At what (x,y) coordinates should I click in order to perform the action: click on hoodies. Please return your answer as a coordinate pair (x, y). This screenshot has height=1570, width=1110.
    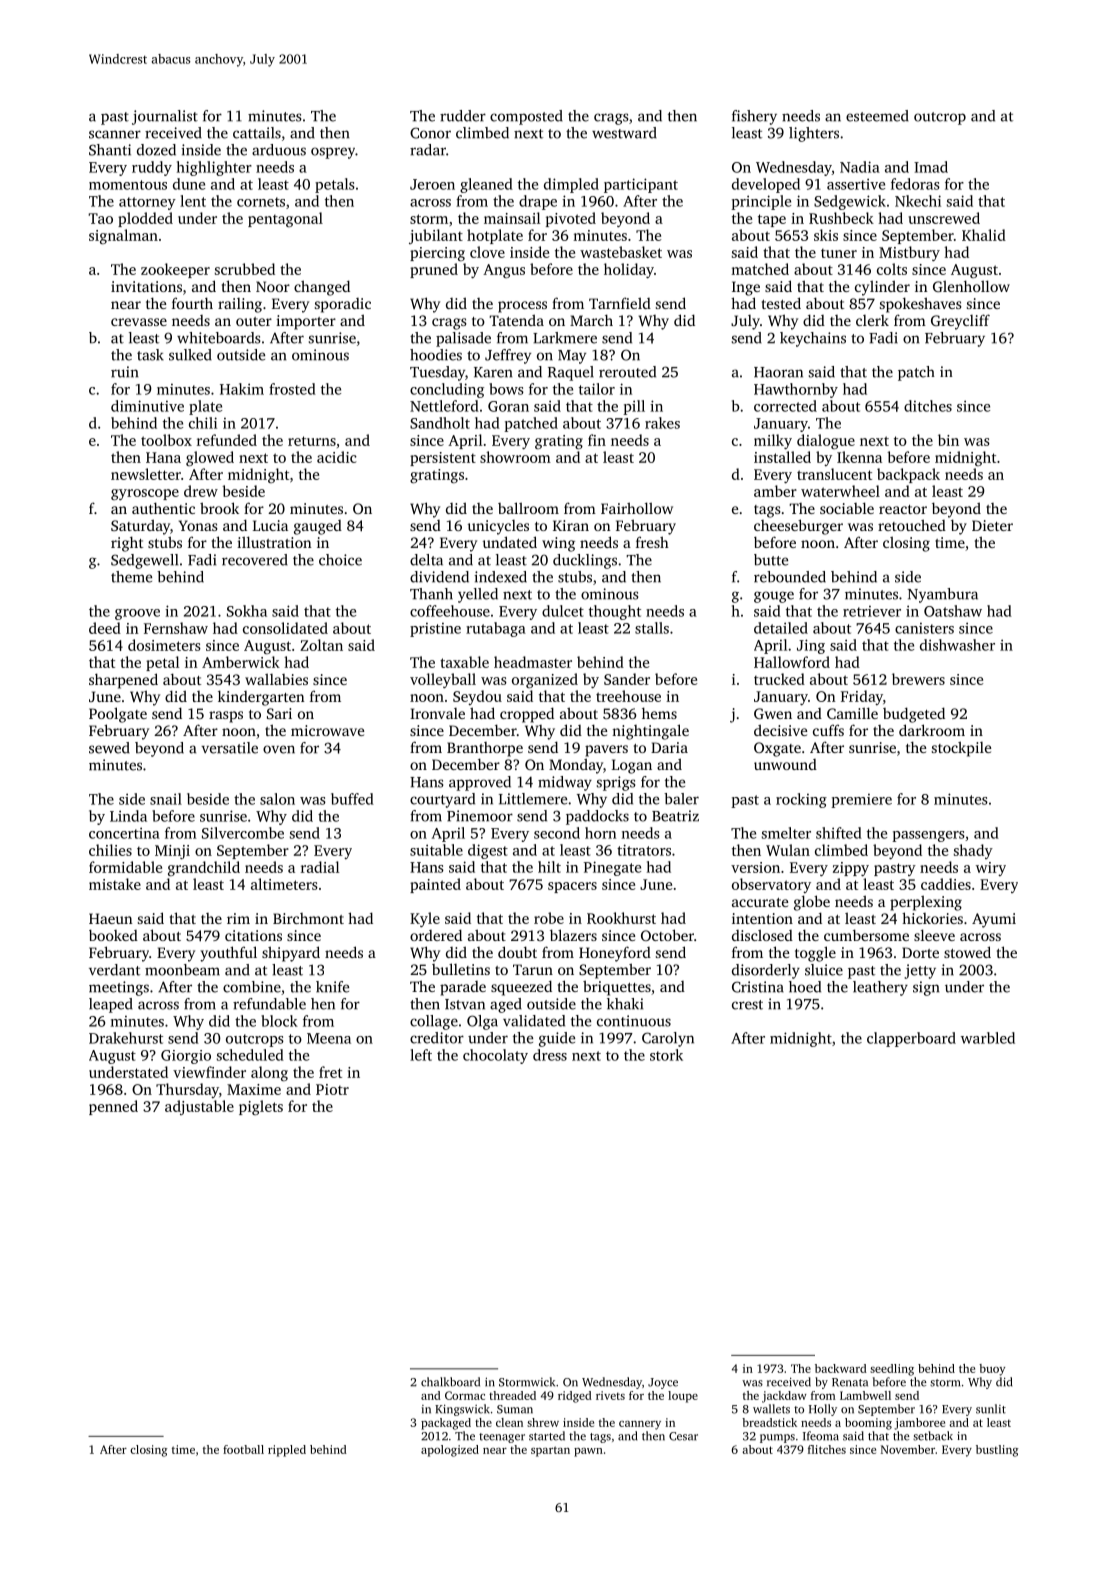
    Looking at the image, I should click on (436, 355).
